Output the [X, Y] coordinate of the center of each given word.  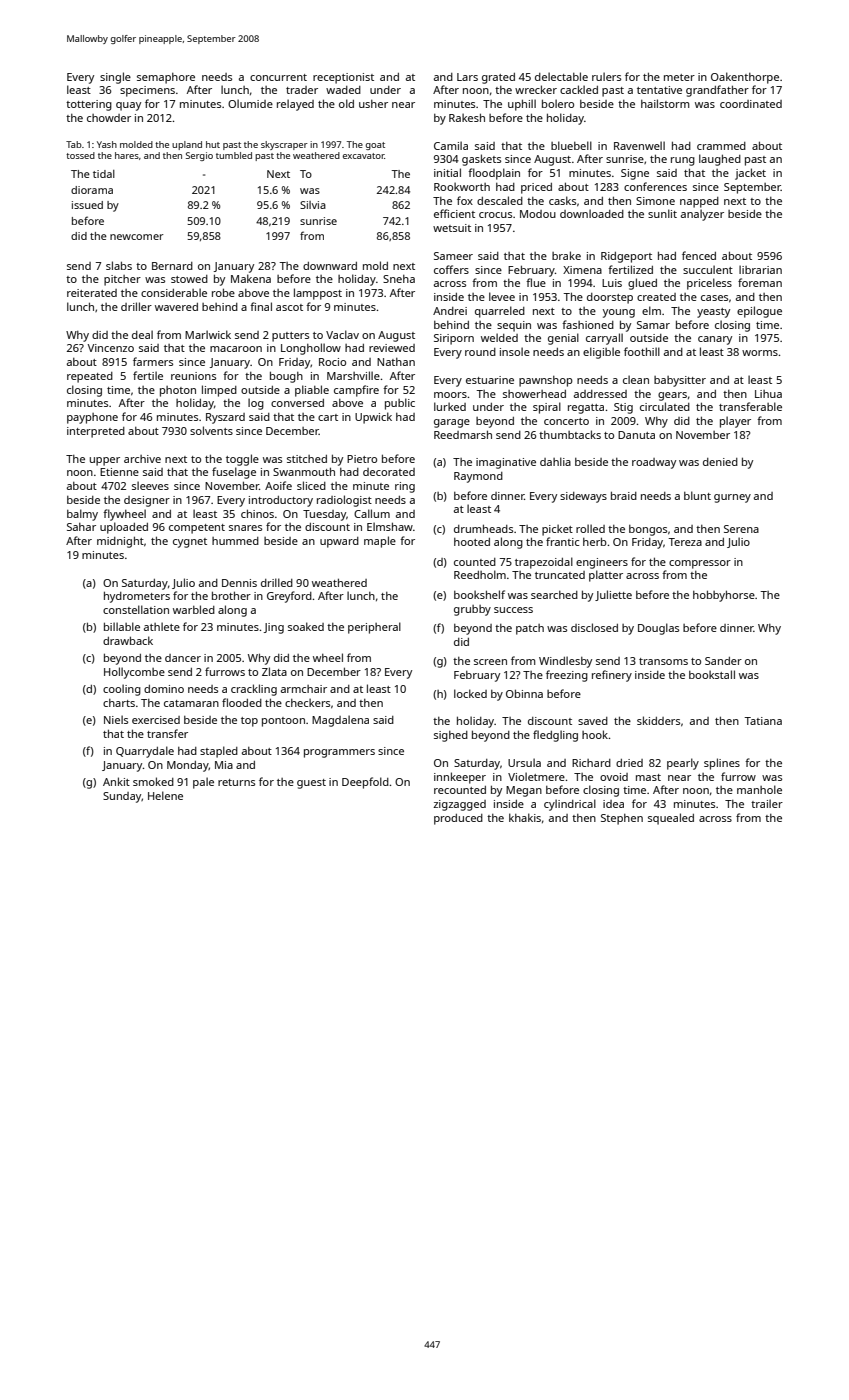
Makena [251, 278]
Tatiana [763, 721]
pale [203, 783]
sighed [451, 736]
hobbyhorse [724, 596]
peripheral [374, 628]
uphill [522, 105]
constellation [136, 609]
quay [128, 106]
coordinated [751, 104]
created [656, 297]
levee [502, 296]
